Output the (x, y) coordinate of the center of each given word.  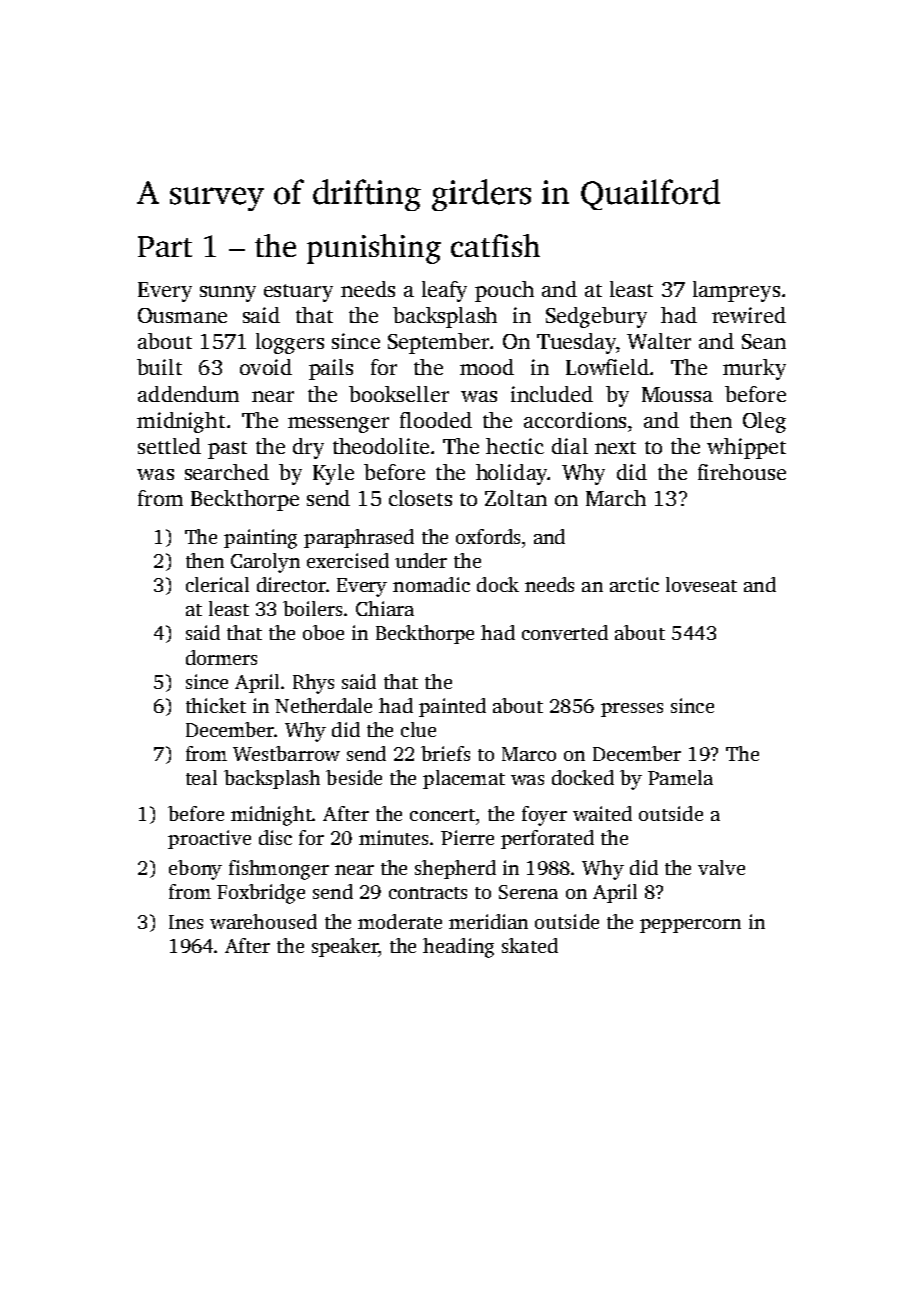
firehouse (742, 472)
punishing (374, 249)
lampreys (736, 291)
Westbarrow (286, 753)
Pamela (680, 777)
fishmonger (279, 870)
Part (165, 246)
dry (308, 448)
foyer (544, 816)
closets (420, 498)
